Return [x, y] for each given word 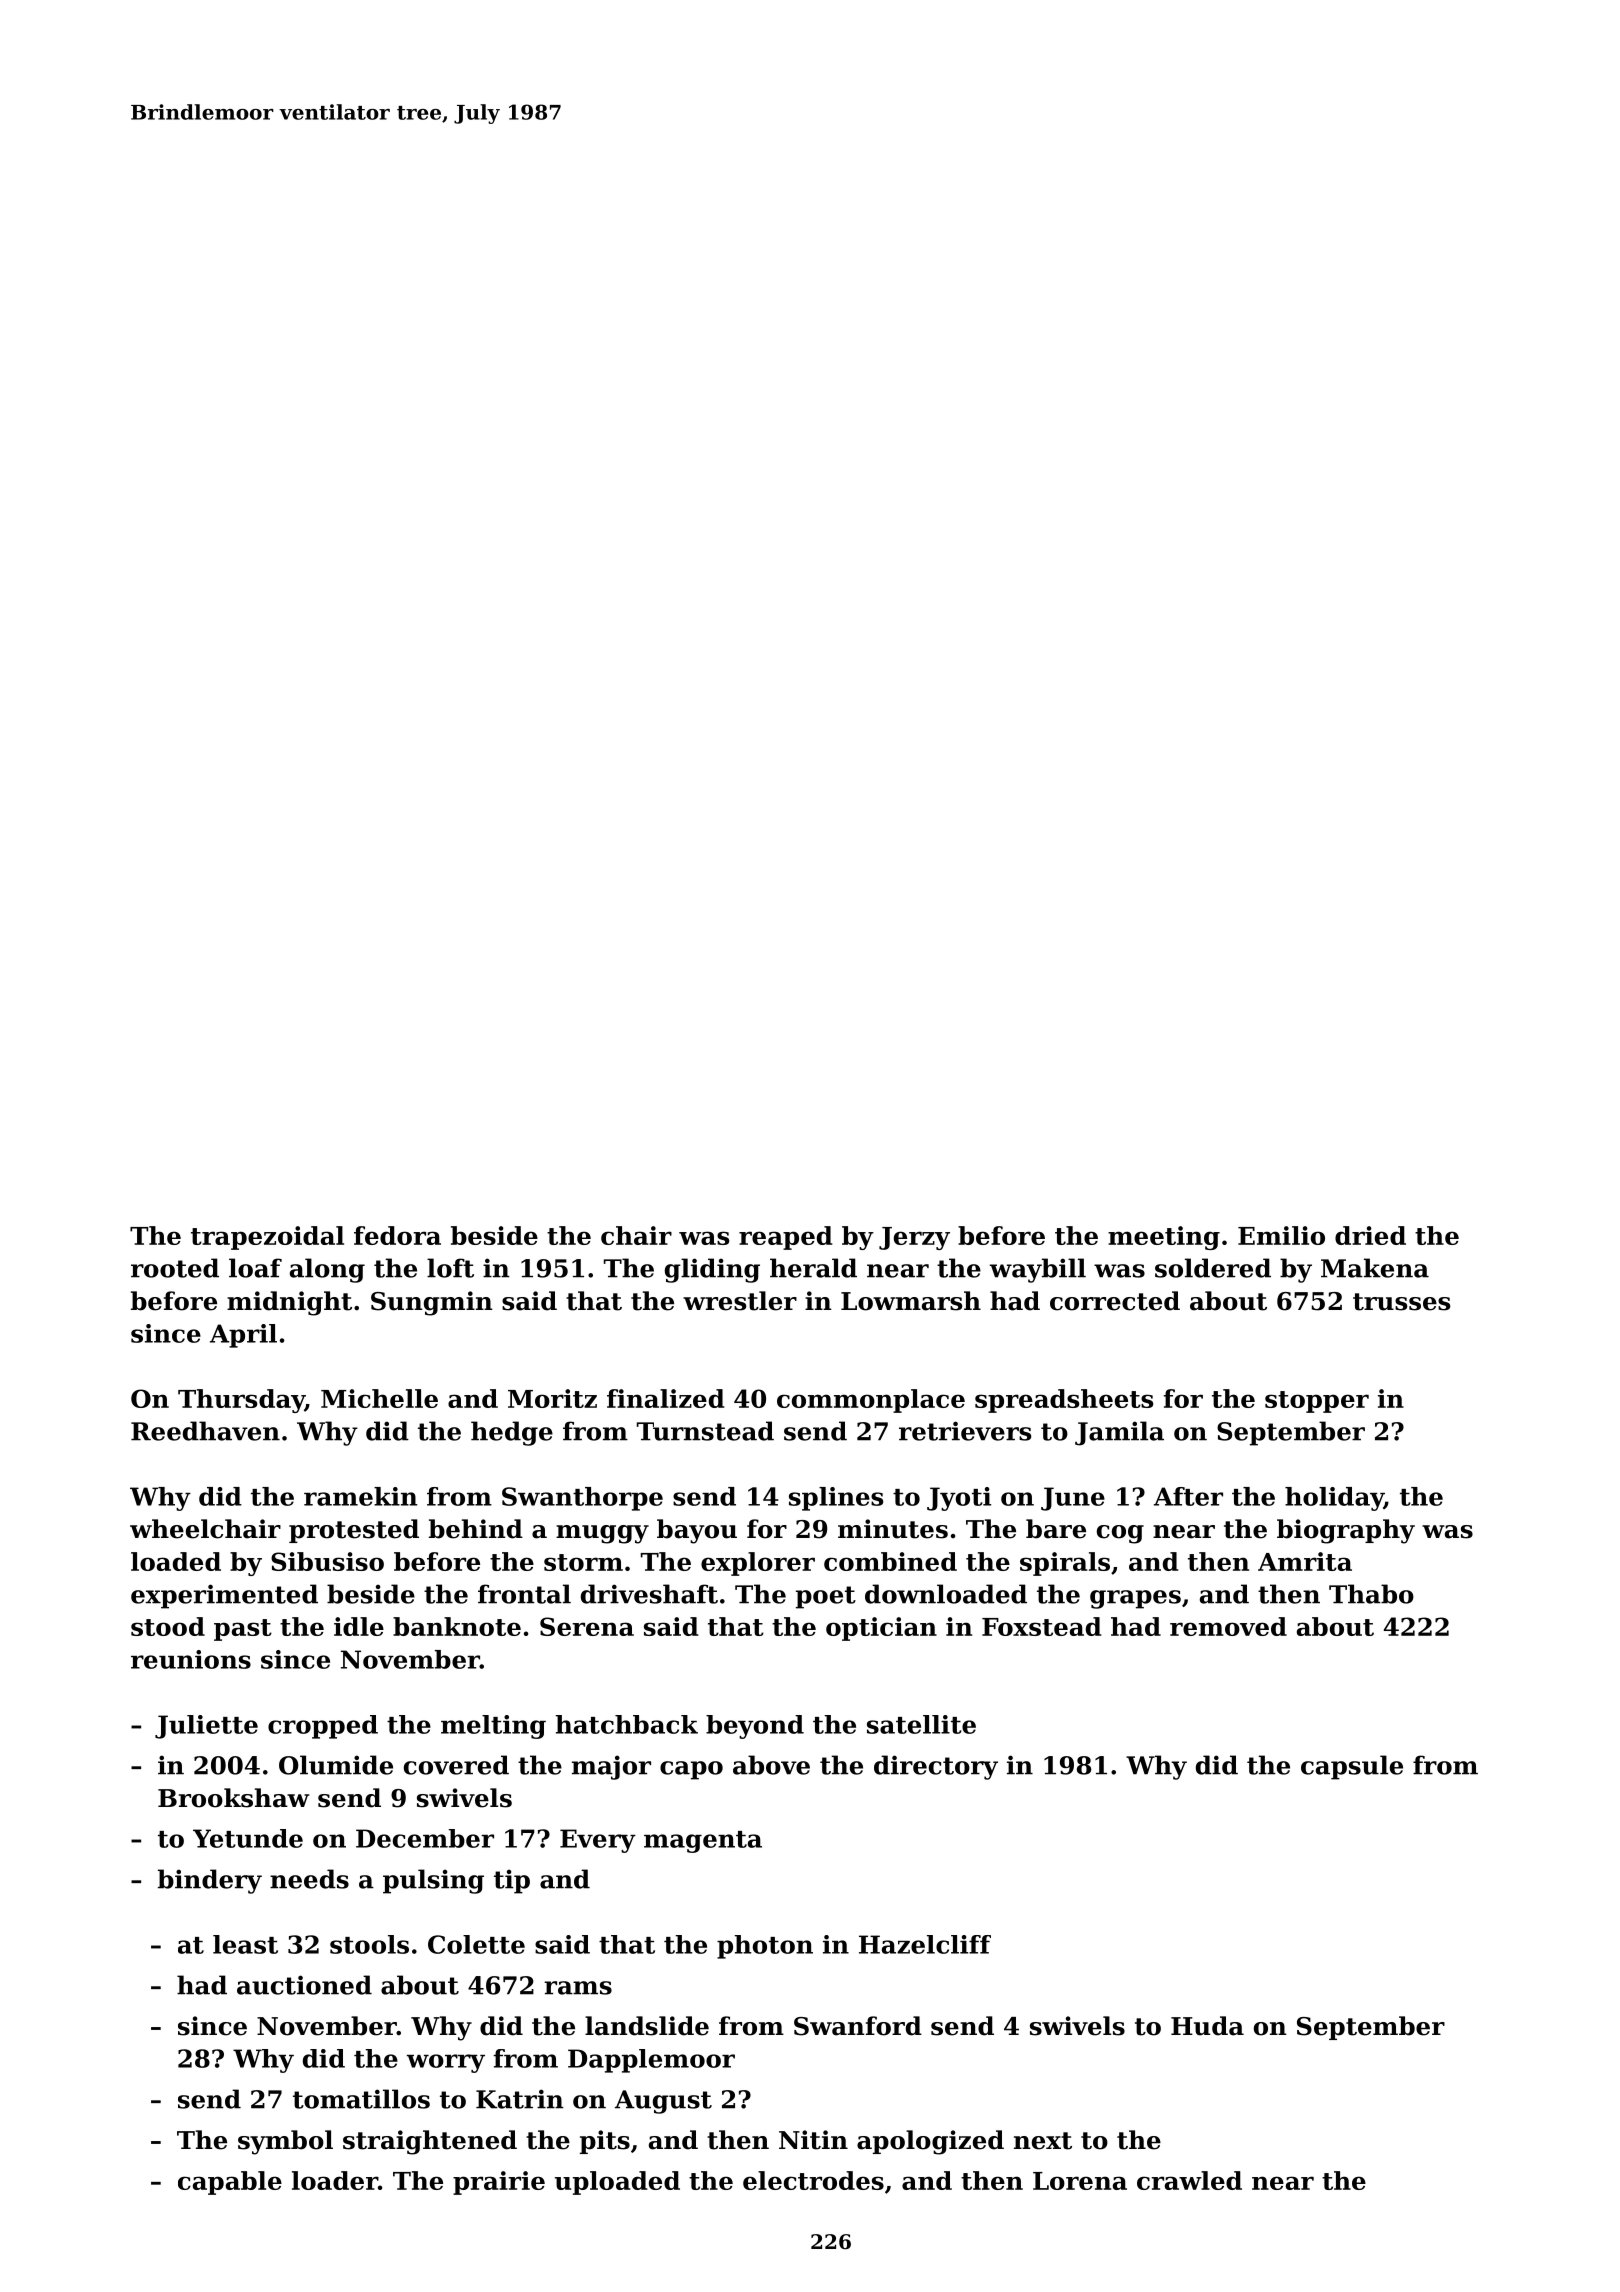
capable [230, 2183]
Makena [1375, 1268]
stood [168, 1626]
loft [450, 1268]
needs [309, 1879]
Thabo [1371, 1594]
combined [890, 1561]
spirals [1065, 1564]
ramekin [360, 1496]
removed [1228, 1626]
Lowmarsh [911, 1301]
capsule [1352, 1767]
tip [512, 1881]
